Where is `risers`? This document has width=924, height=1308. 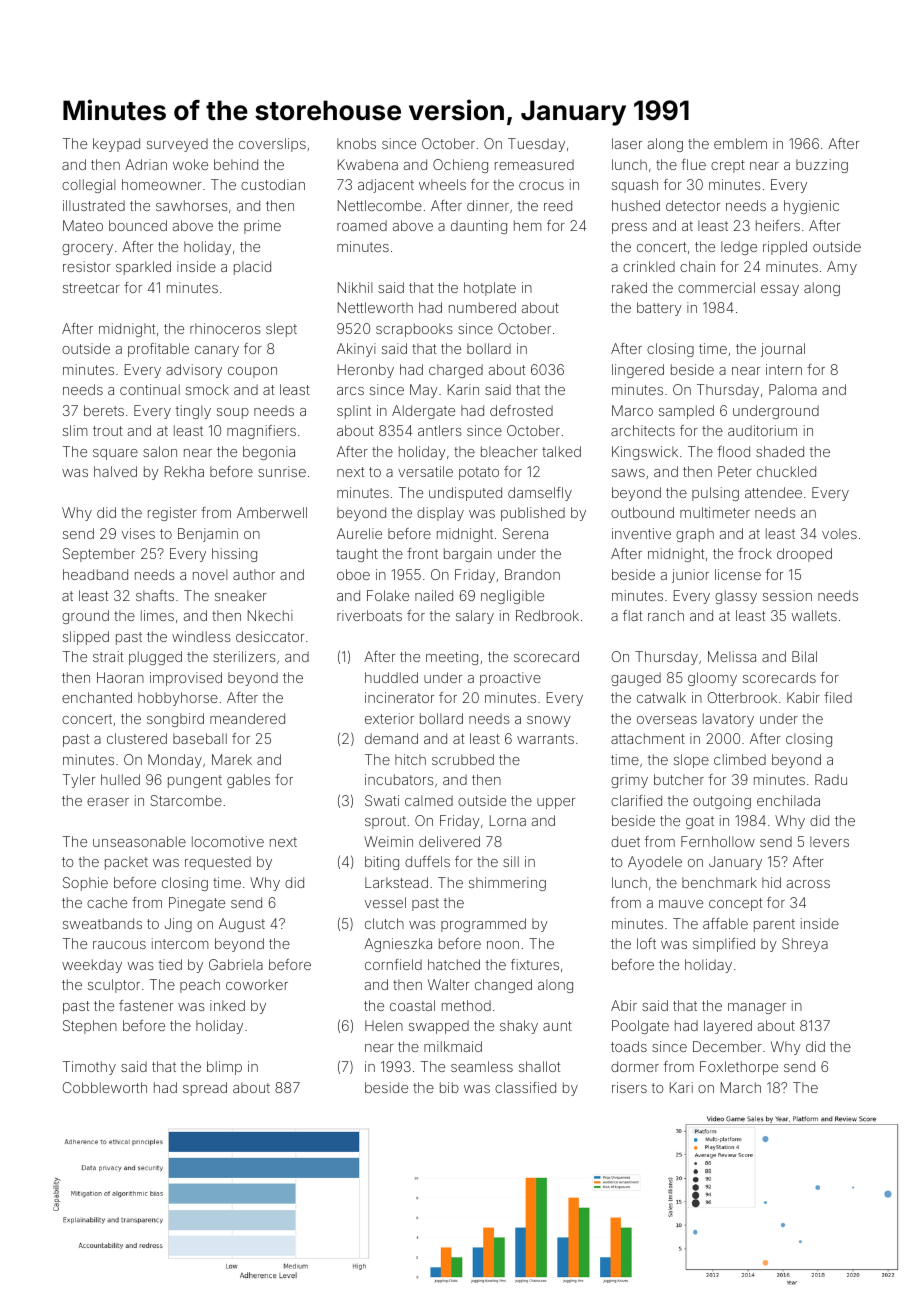
risers is located at coordinates (629, 1087).
